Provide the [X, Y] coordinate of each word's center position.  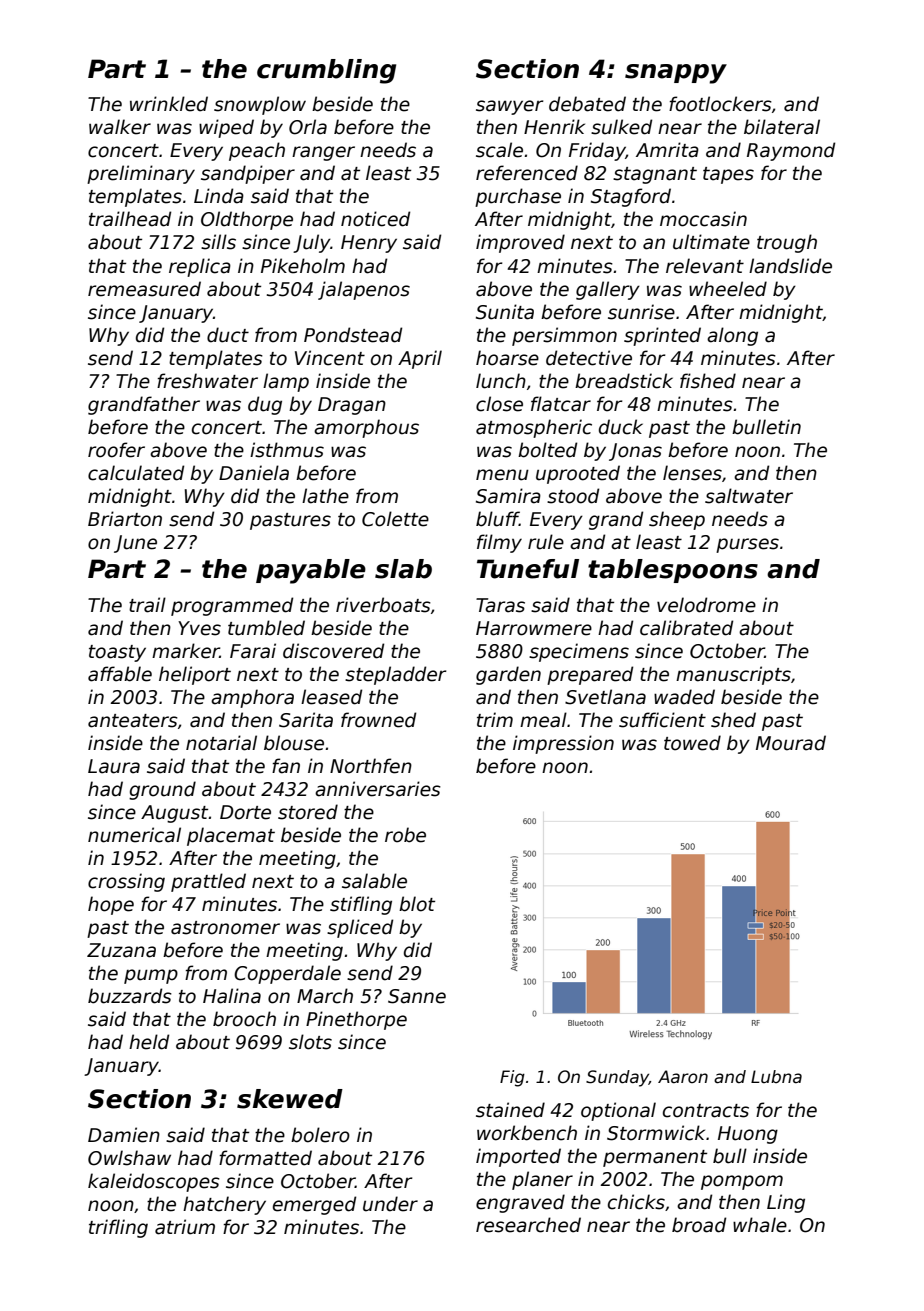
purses [747, 545]
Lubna [776, 1077]
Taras [500, 605]
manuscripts [733, 675]
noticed [375, 219]
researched [528, 1225]
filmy [499, 543]
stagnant [655, 175]
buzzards [130, 996]
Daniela [254, 473]
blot [417, 904]
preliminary [141, 174]
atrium [185, 1227]
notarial [221, 743]
